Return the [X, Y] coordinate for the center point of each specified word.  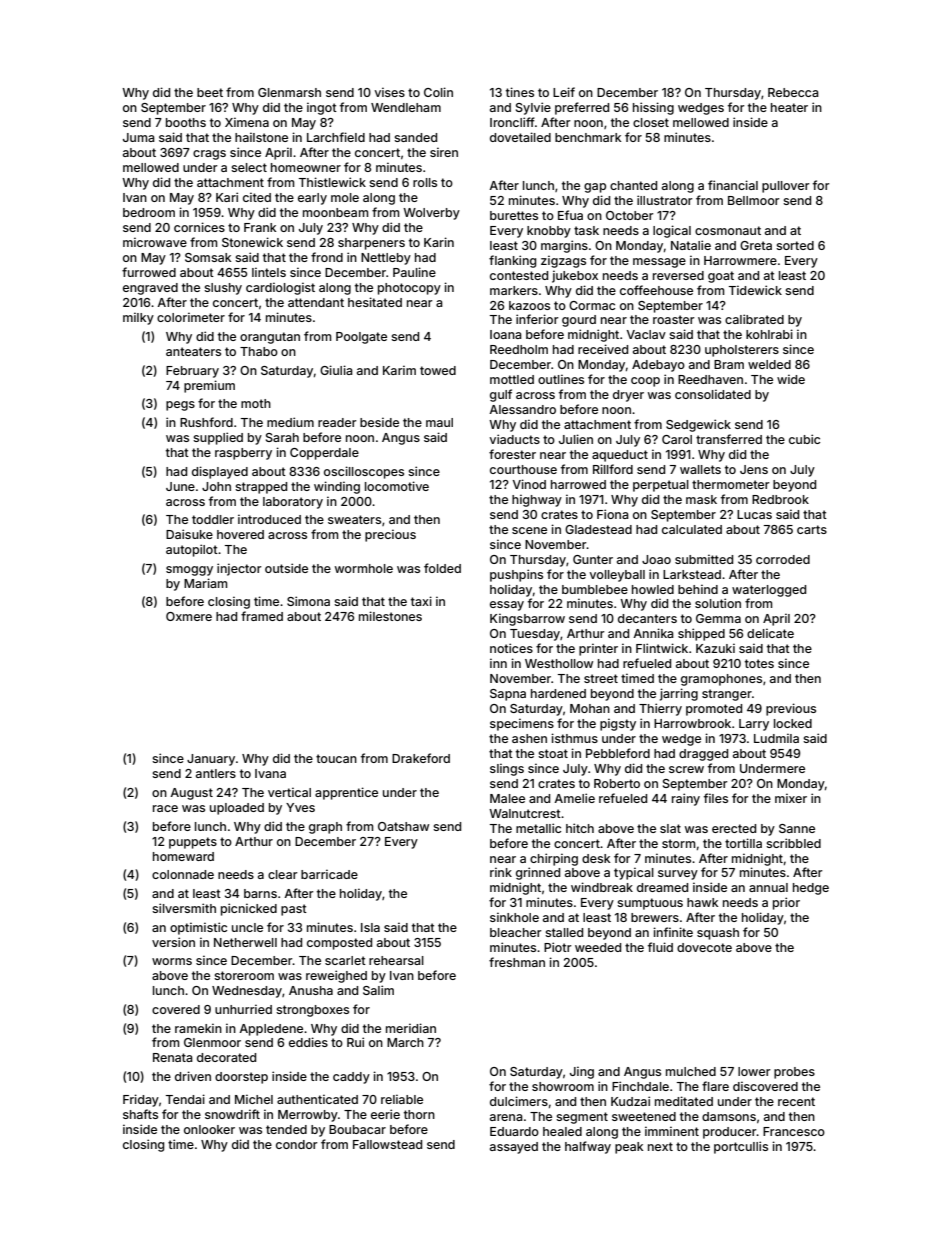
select [249, 167]
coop [645, 382]
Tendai [185, 1099]
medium [290, 422]
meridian [411, 1028]
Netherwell [245, 942]
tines [520, 92]
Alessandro [522, 409]
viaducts [515, 439]
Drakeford [421, 758]
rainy [686, 799]
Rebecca [793, 92]
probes [794, 1073]
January [211, 760]
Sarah [282, 437]
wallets [700, 469]
